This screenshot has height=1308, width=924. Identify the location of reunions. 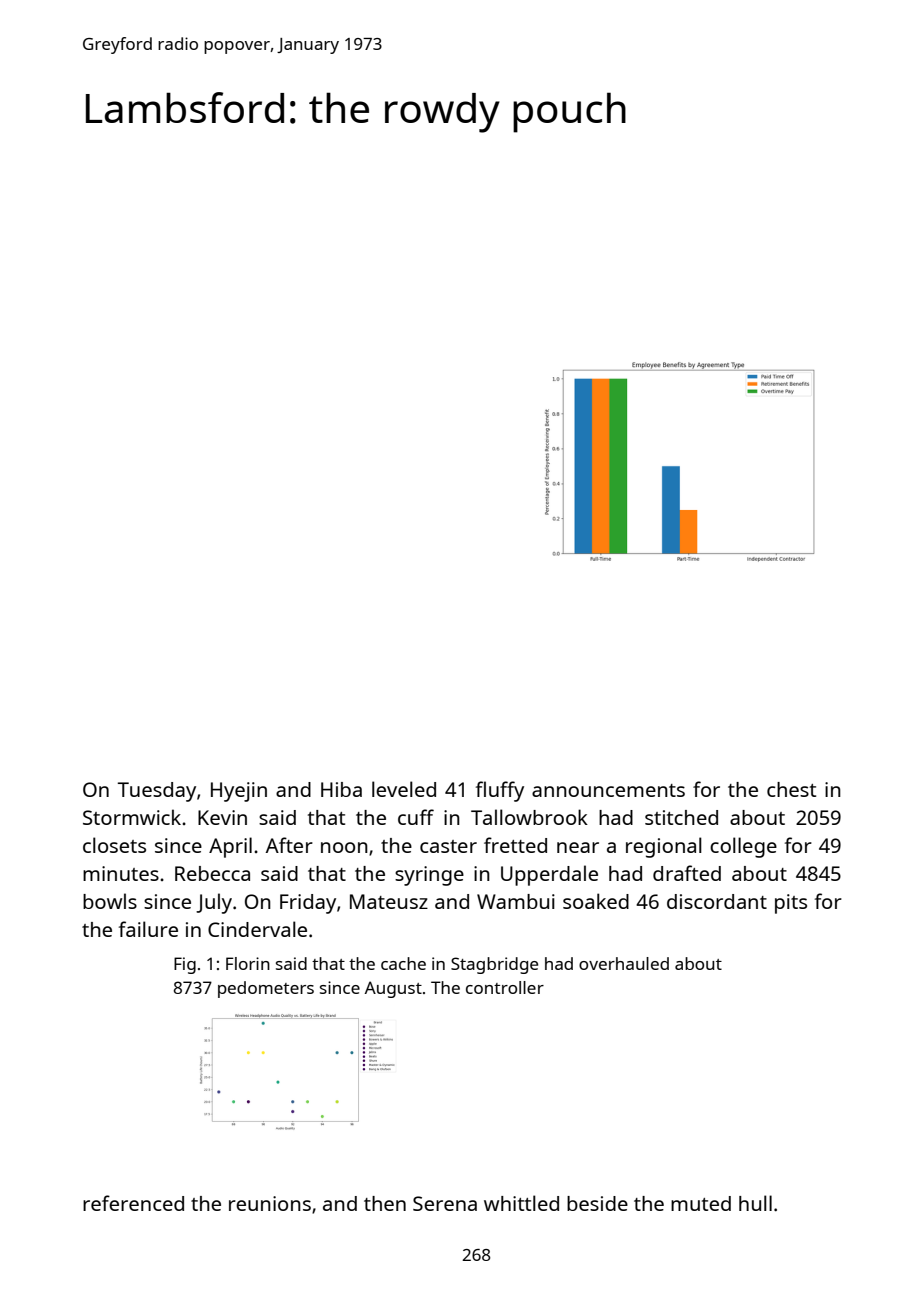
(270, 1203).
